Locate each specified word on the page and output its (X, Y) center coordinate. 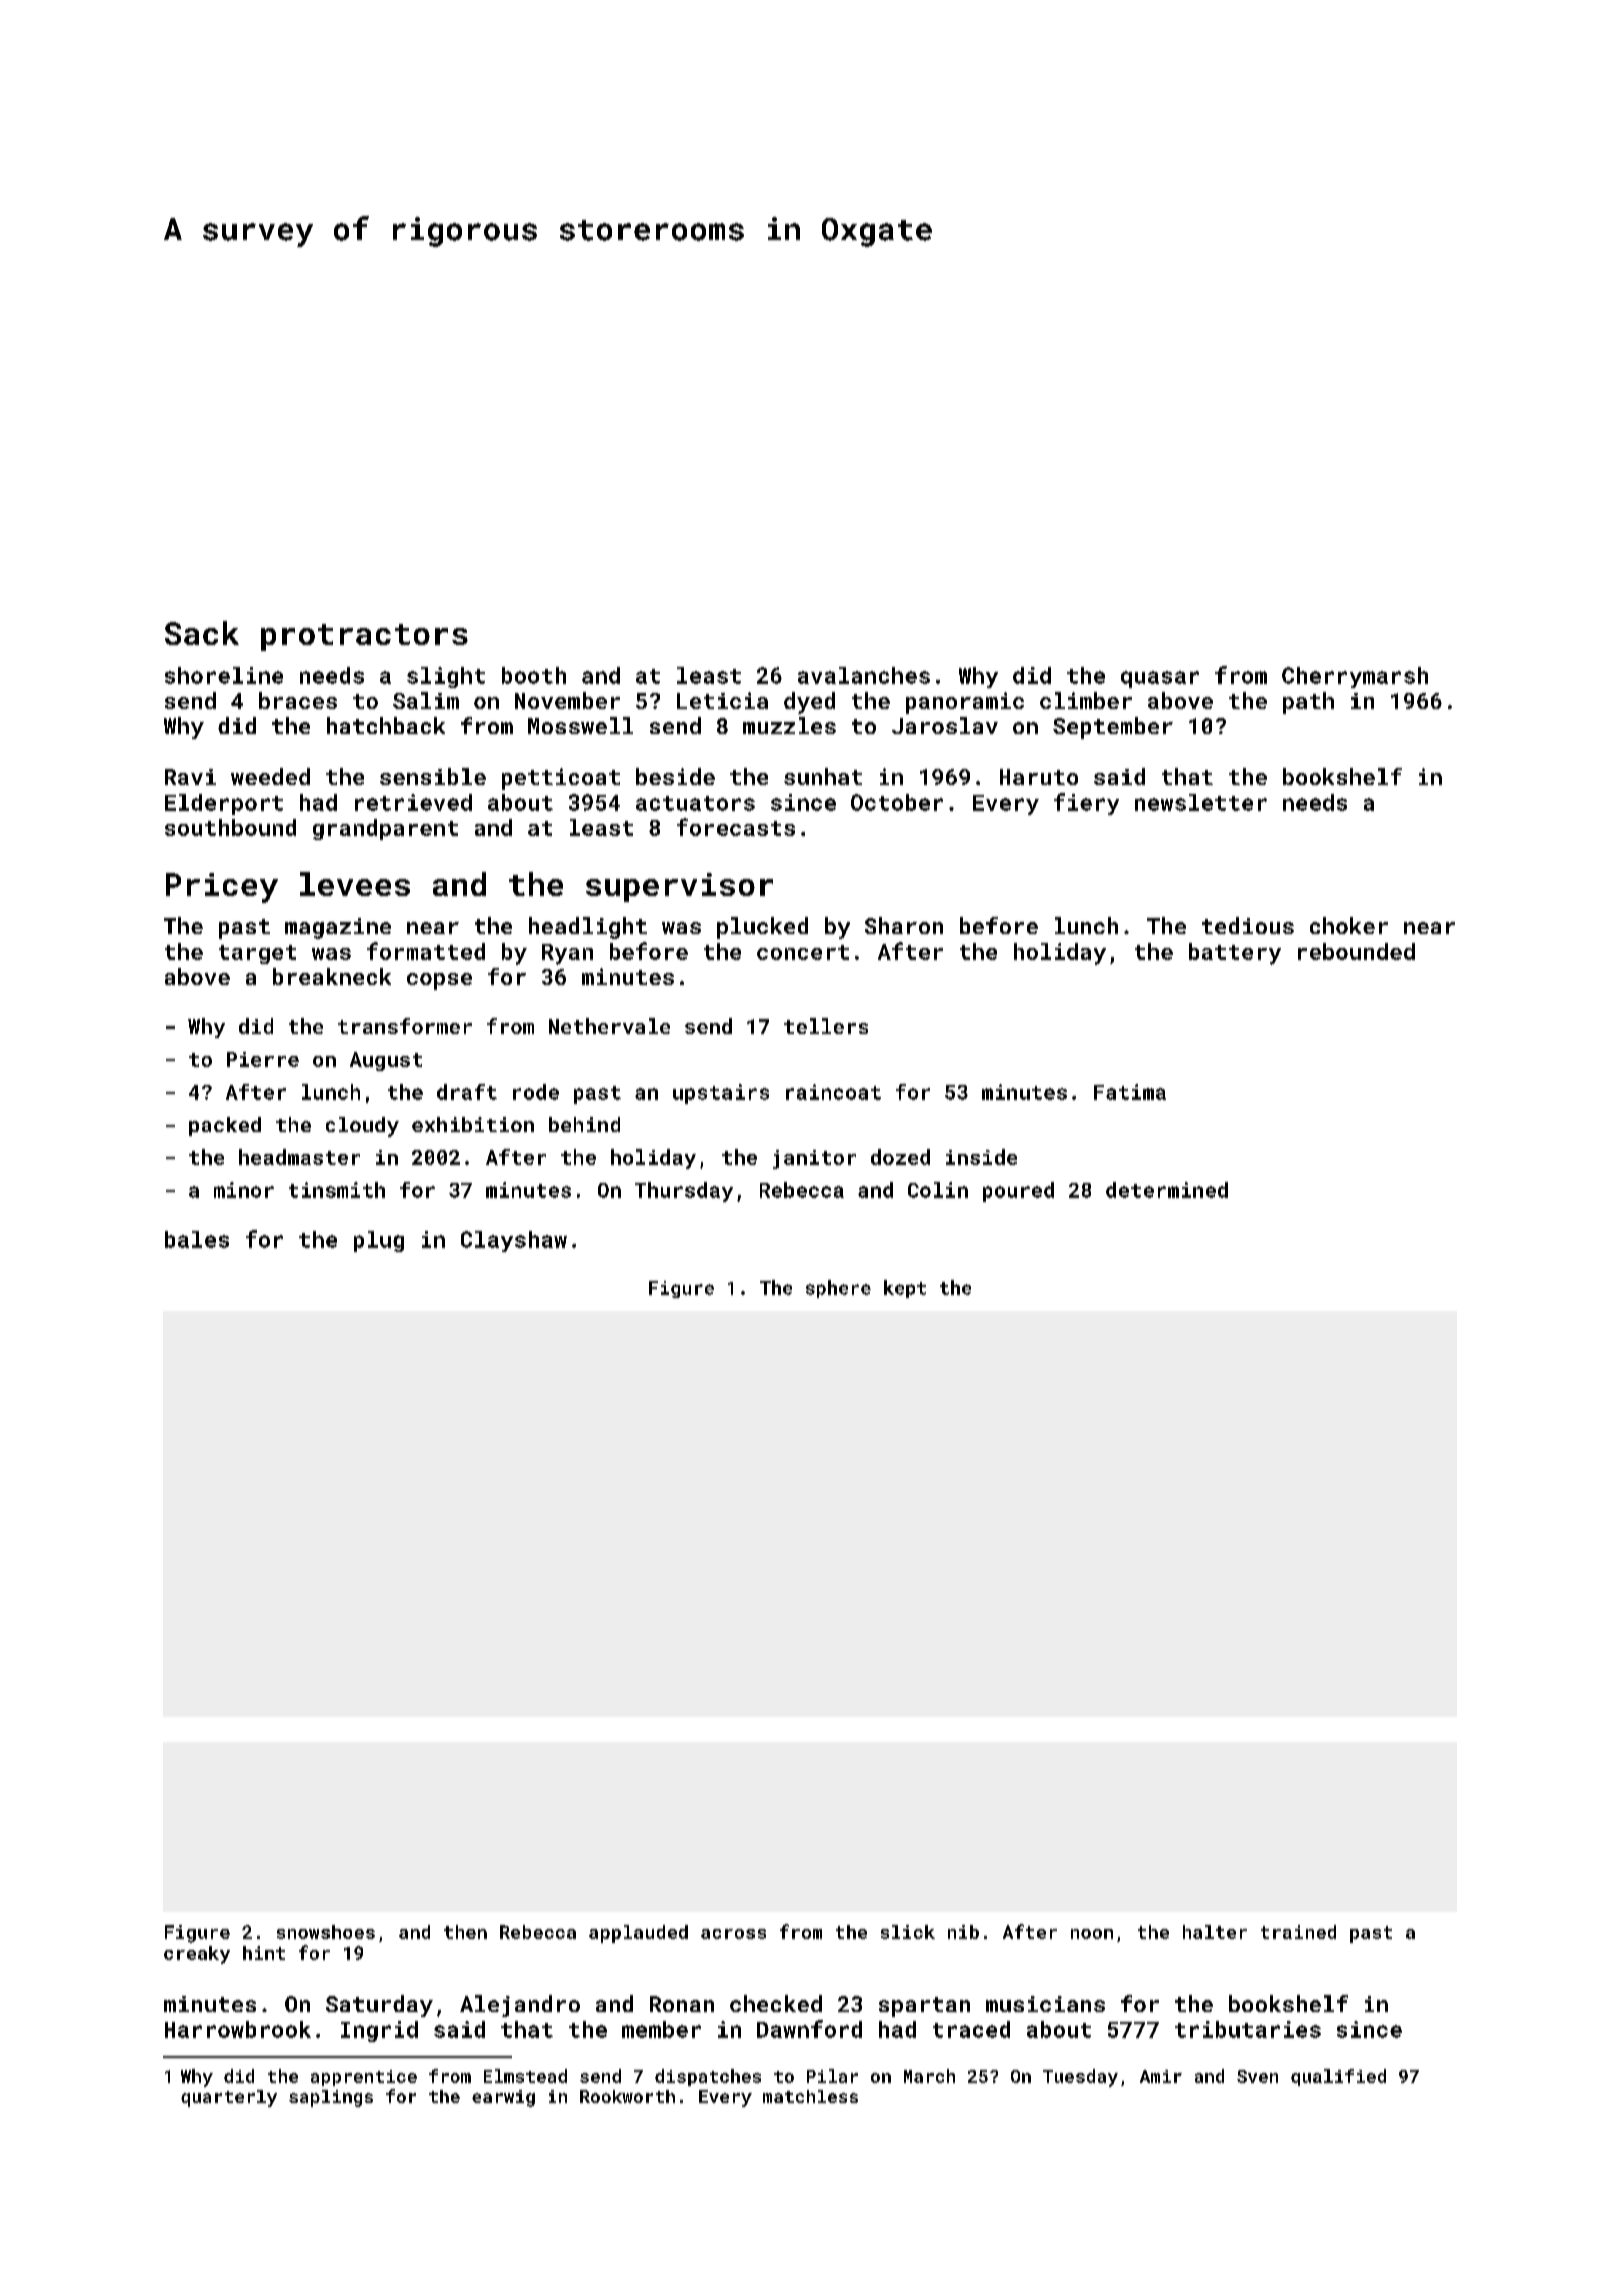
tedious (1248, 925)
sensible (433, 776)
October (897, 802)
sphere (838, 1289)
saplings (331, 2098)
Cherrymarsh (1355, 677)
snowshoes (326, 1932)
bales (197, 1239)
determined (1167, 1190)
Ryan (567, 954)
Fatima (1130, 1092)
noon (1092, 1934)
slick (908, 1932)
